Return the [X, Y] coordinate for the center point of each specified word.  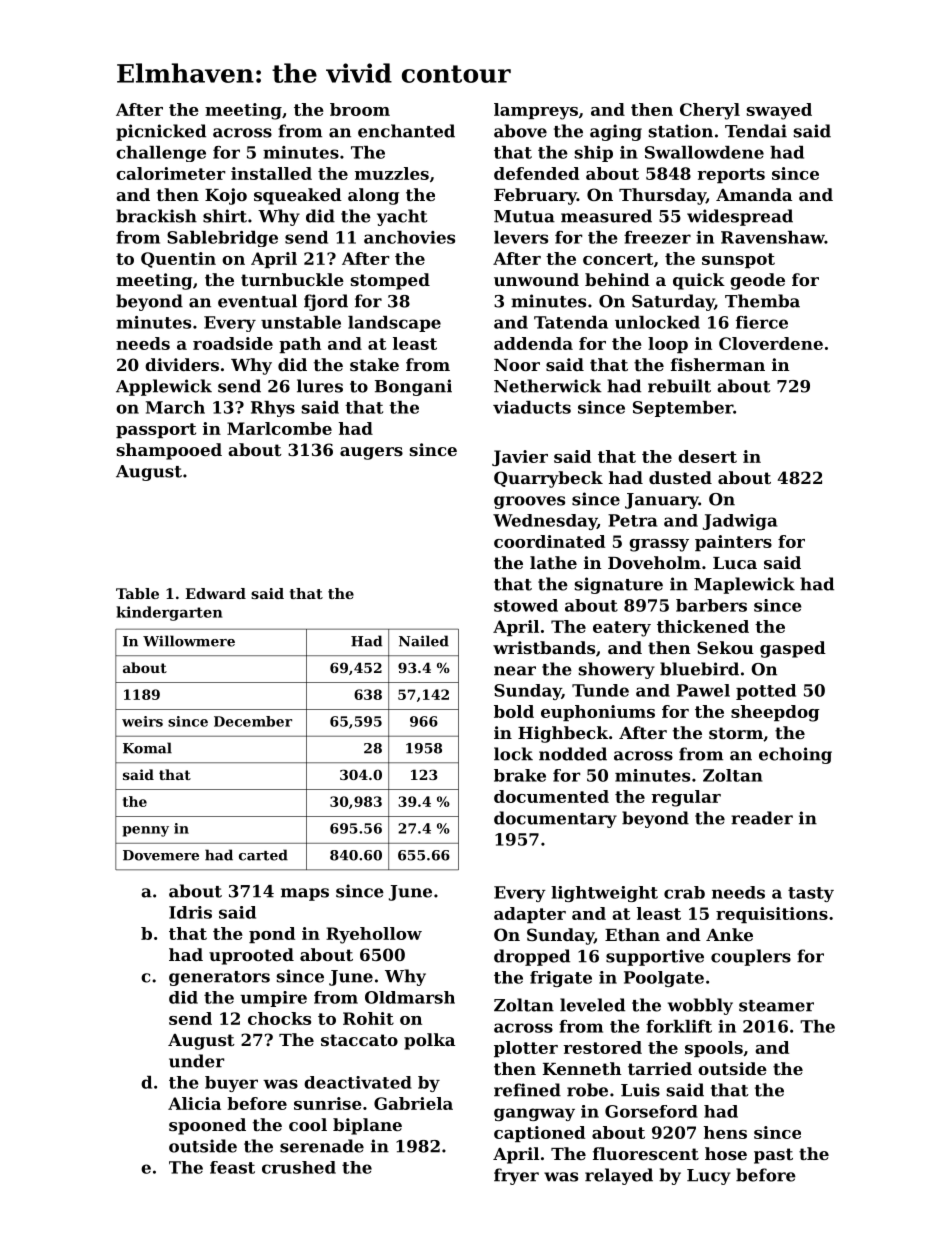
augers [371, 453]
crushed [299, 1167]
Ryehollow [374, 935]
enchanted [406, 131]
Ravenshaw [773, 237]
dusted [680, 477]
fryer [516, 1176]
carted [263, 855]
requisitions [772, 915]
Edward [215, 593]
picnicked [161, 132]
